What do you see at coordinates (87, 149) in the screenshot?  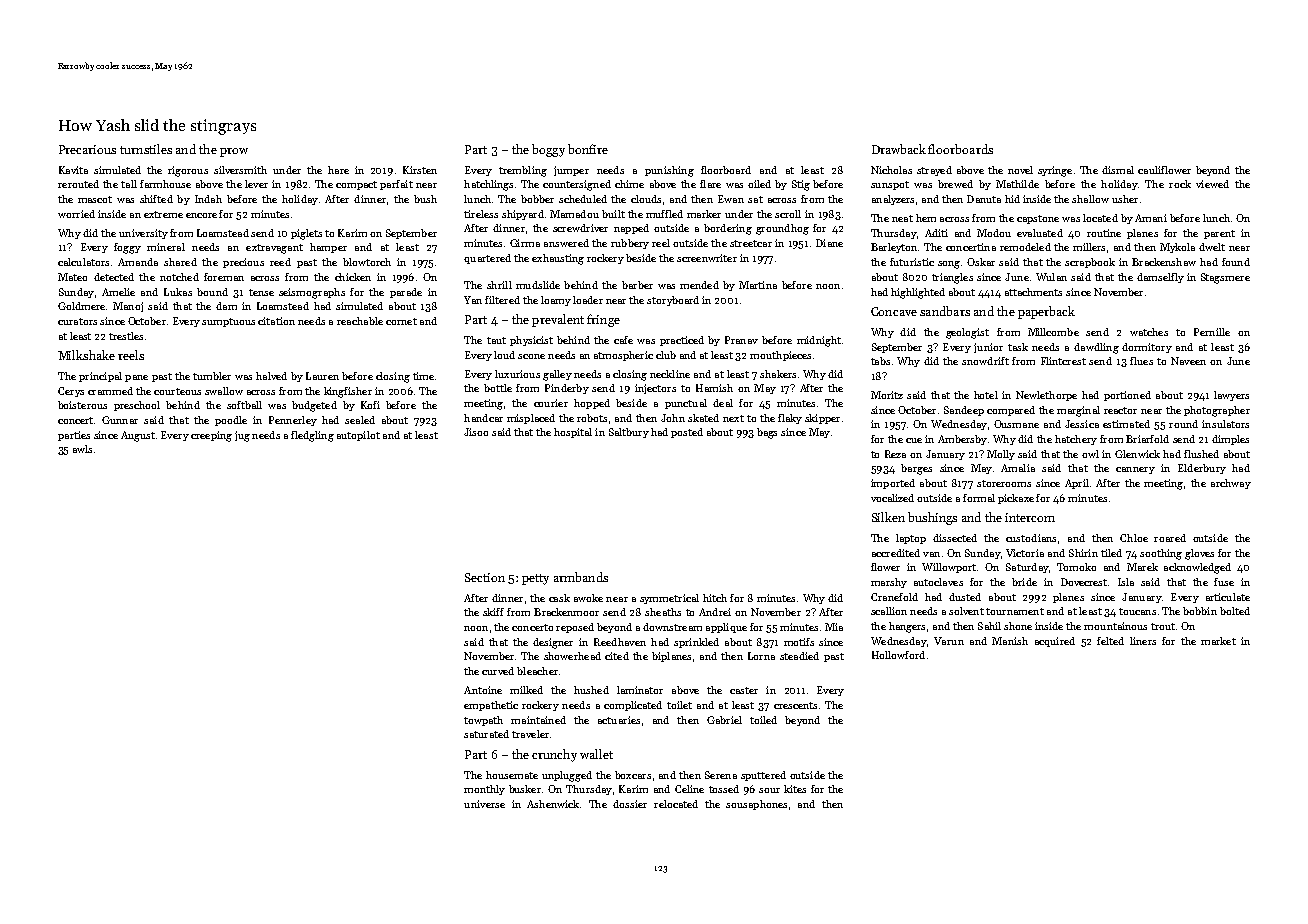 I see `Precarious` at bounding box center [87, 149].
